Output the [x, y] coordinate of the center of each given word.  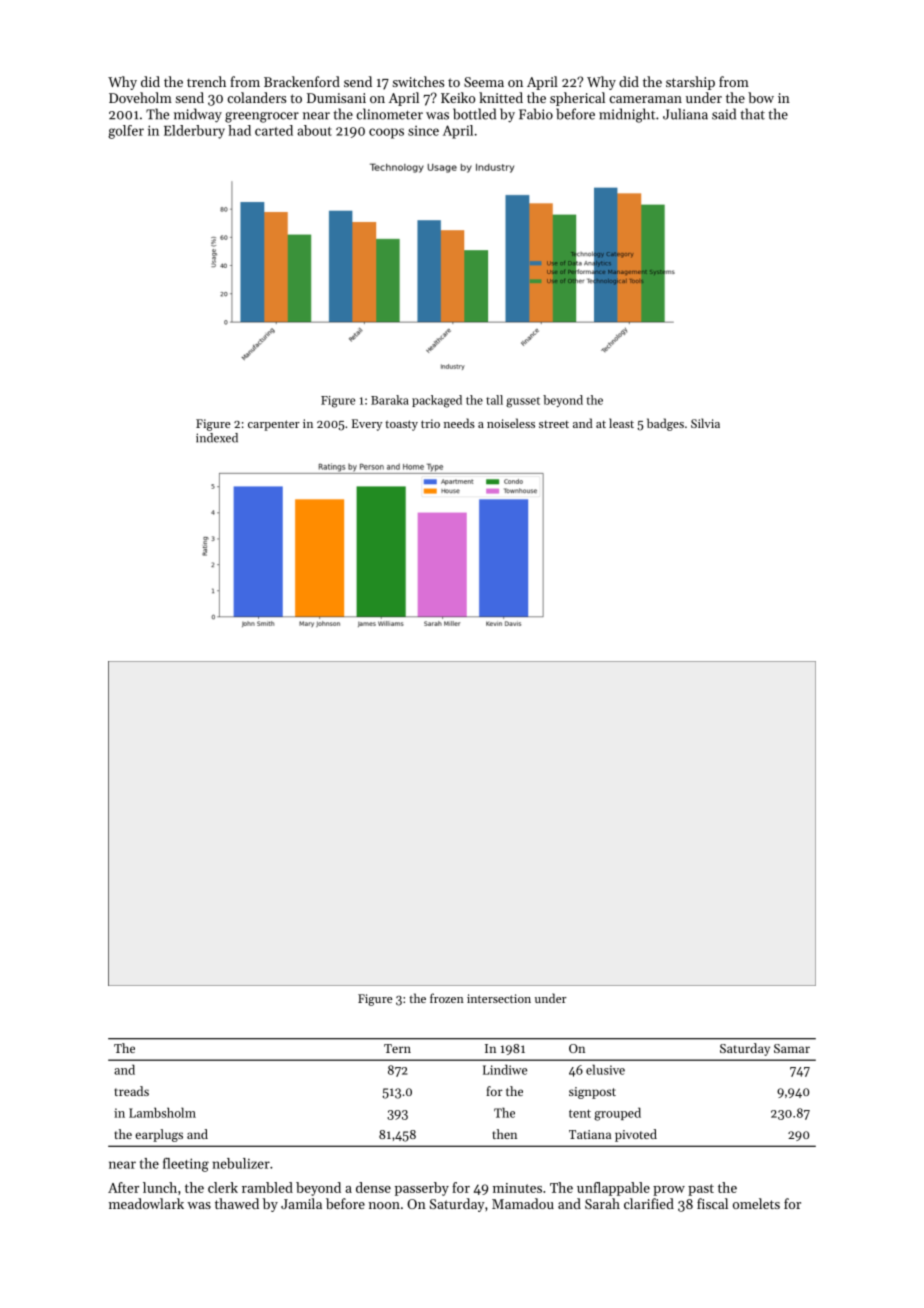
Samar [792, 1048]
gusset [523, 402]
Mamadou [523, 1203]
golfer [126, 132]
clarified [649, 1203]
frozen [447, 998]
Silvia [705, 423]
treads [132, 1091]
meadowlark [146, 1203]
